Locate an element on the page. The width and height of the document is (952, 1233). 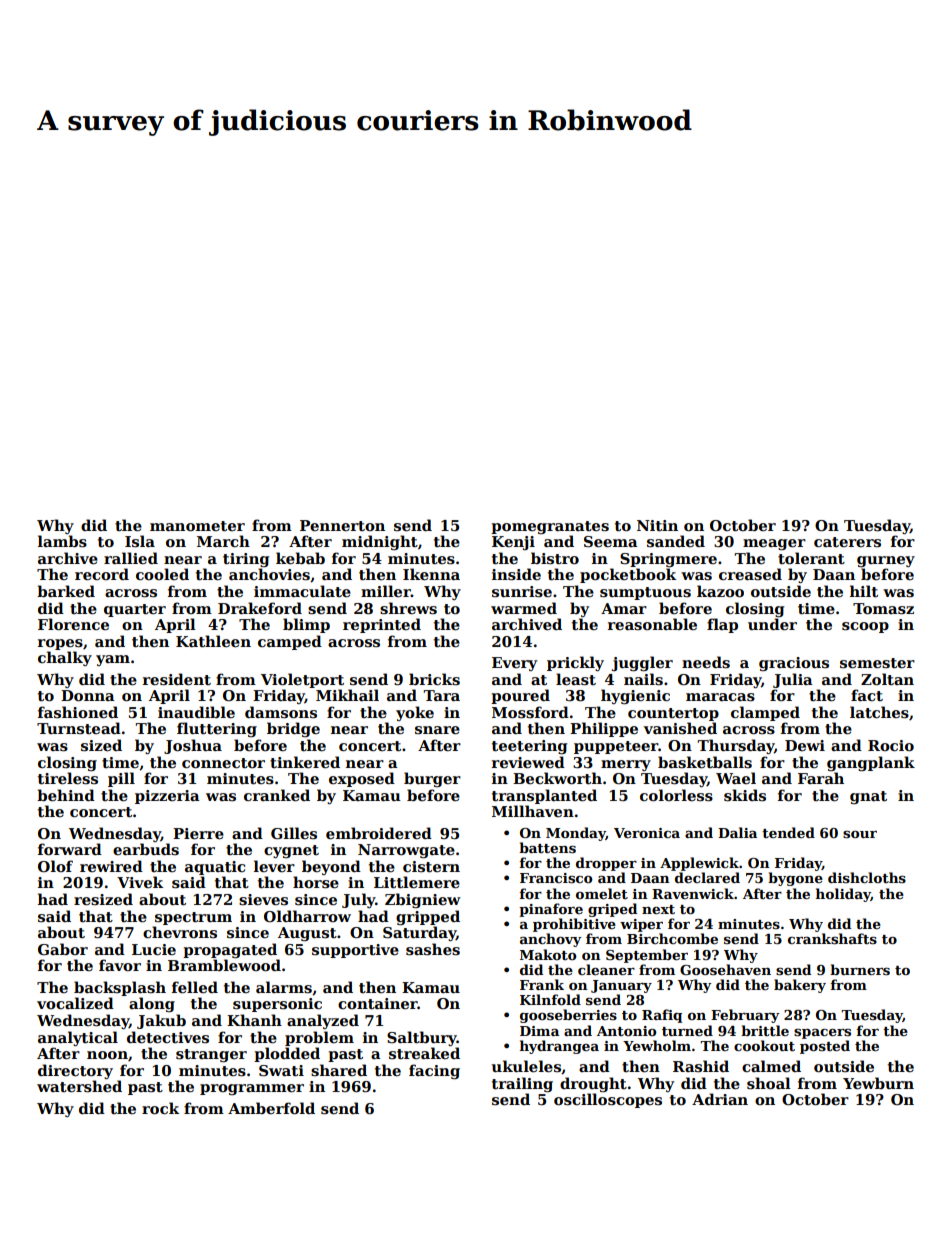
favor is located at coordinates (120, 965).
